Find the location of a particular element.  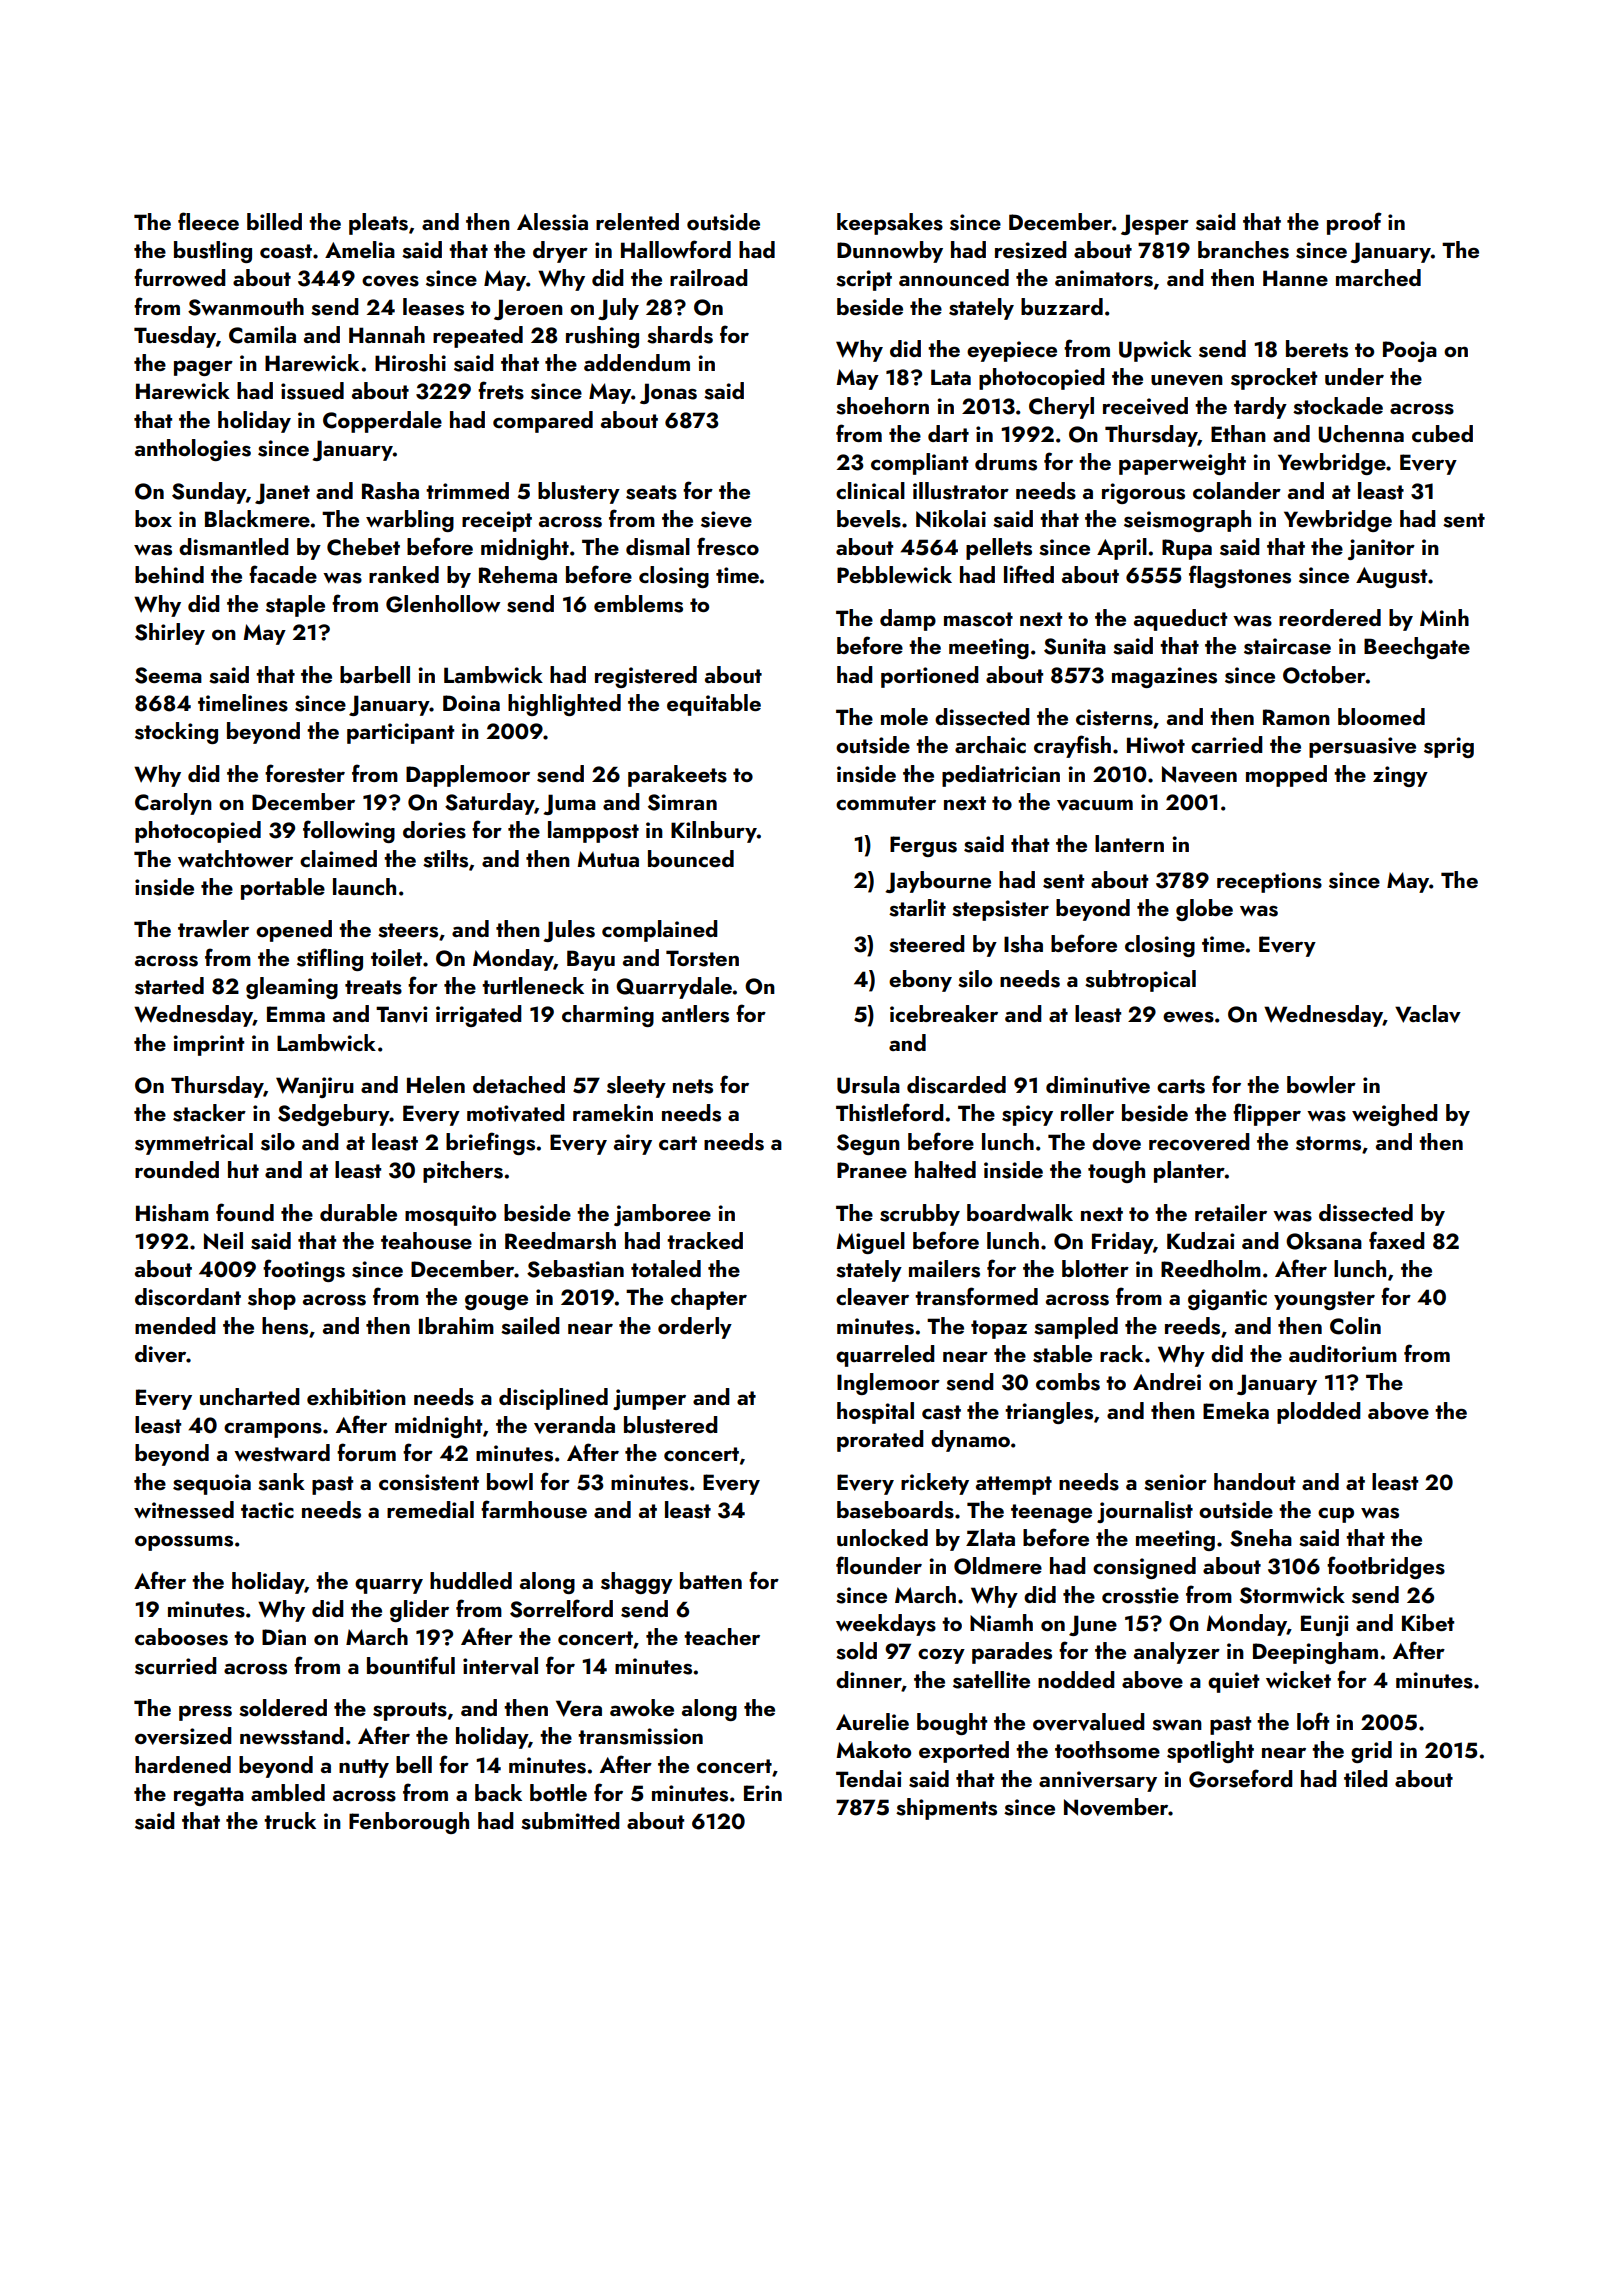

satellite is located at coordinates (991, 1680).
